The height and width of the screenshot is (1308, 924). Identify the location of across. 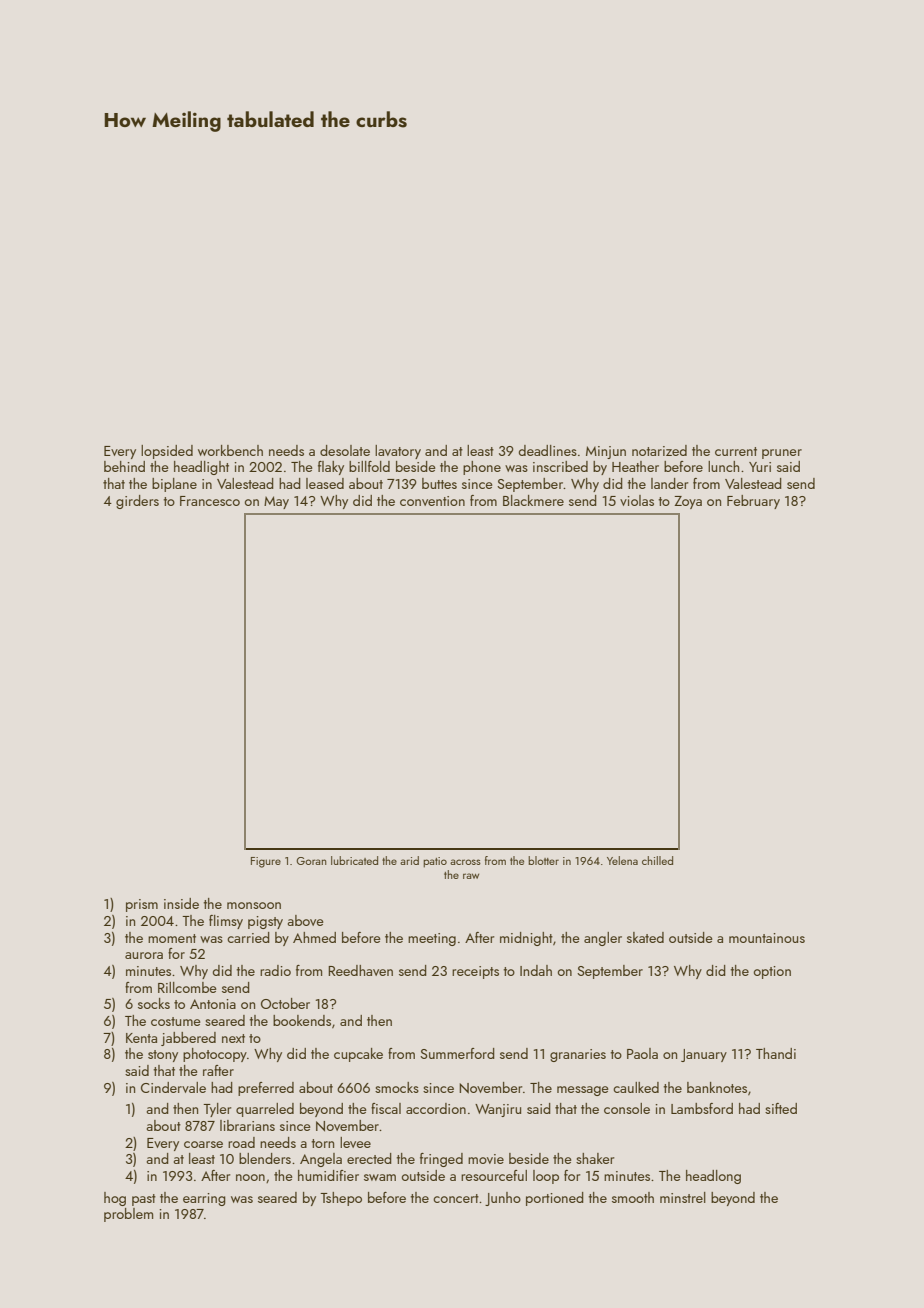
(465, 862).
